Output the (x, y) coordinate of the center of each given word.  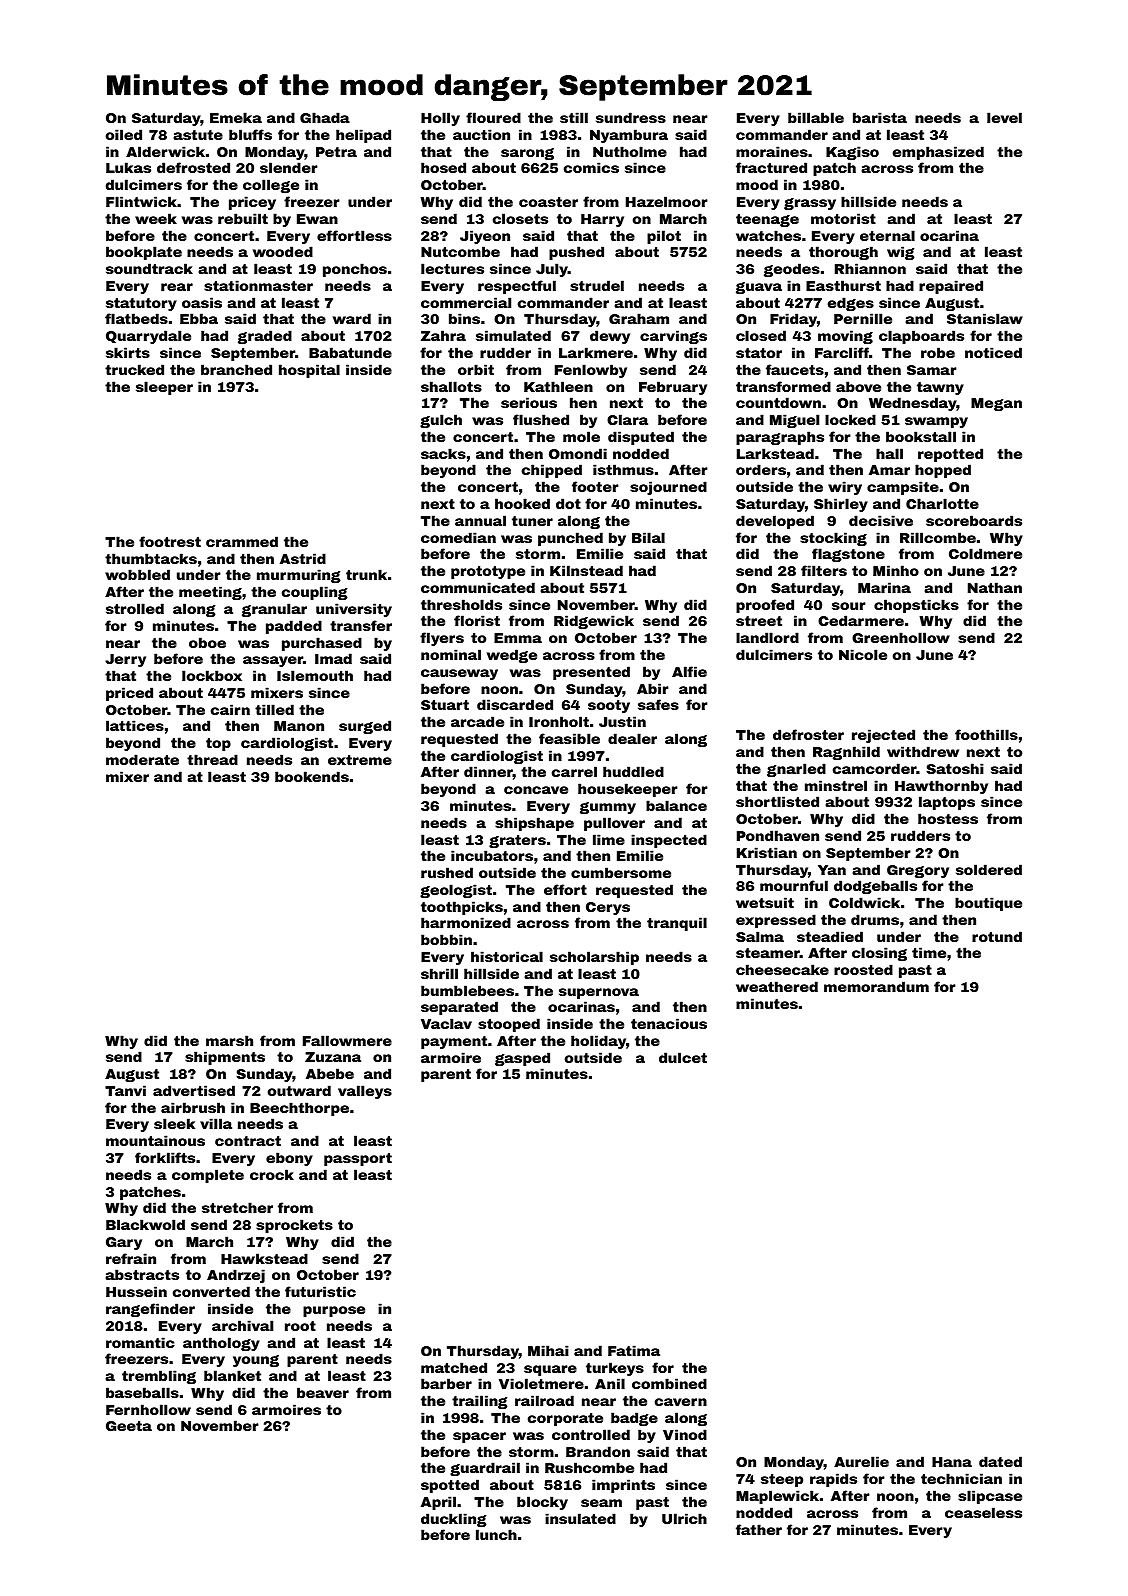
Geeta (129, 1426)
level (1004, 117)
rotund (997, 936)
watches (768, 235)
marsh (229, 1040)
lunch (496, 1534)
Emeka (236, 117)
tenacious (669, 1023)
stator (759, 353)
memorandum (876, 986)
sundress (631, 117)
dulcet (683, 1057)
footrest (170, 541)
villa (216, 1123)
